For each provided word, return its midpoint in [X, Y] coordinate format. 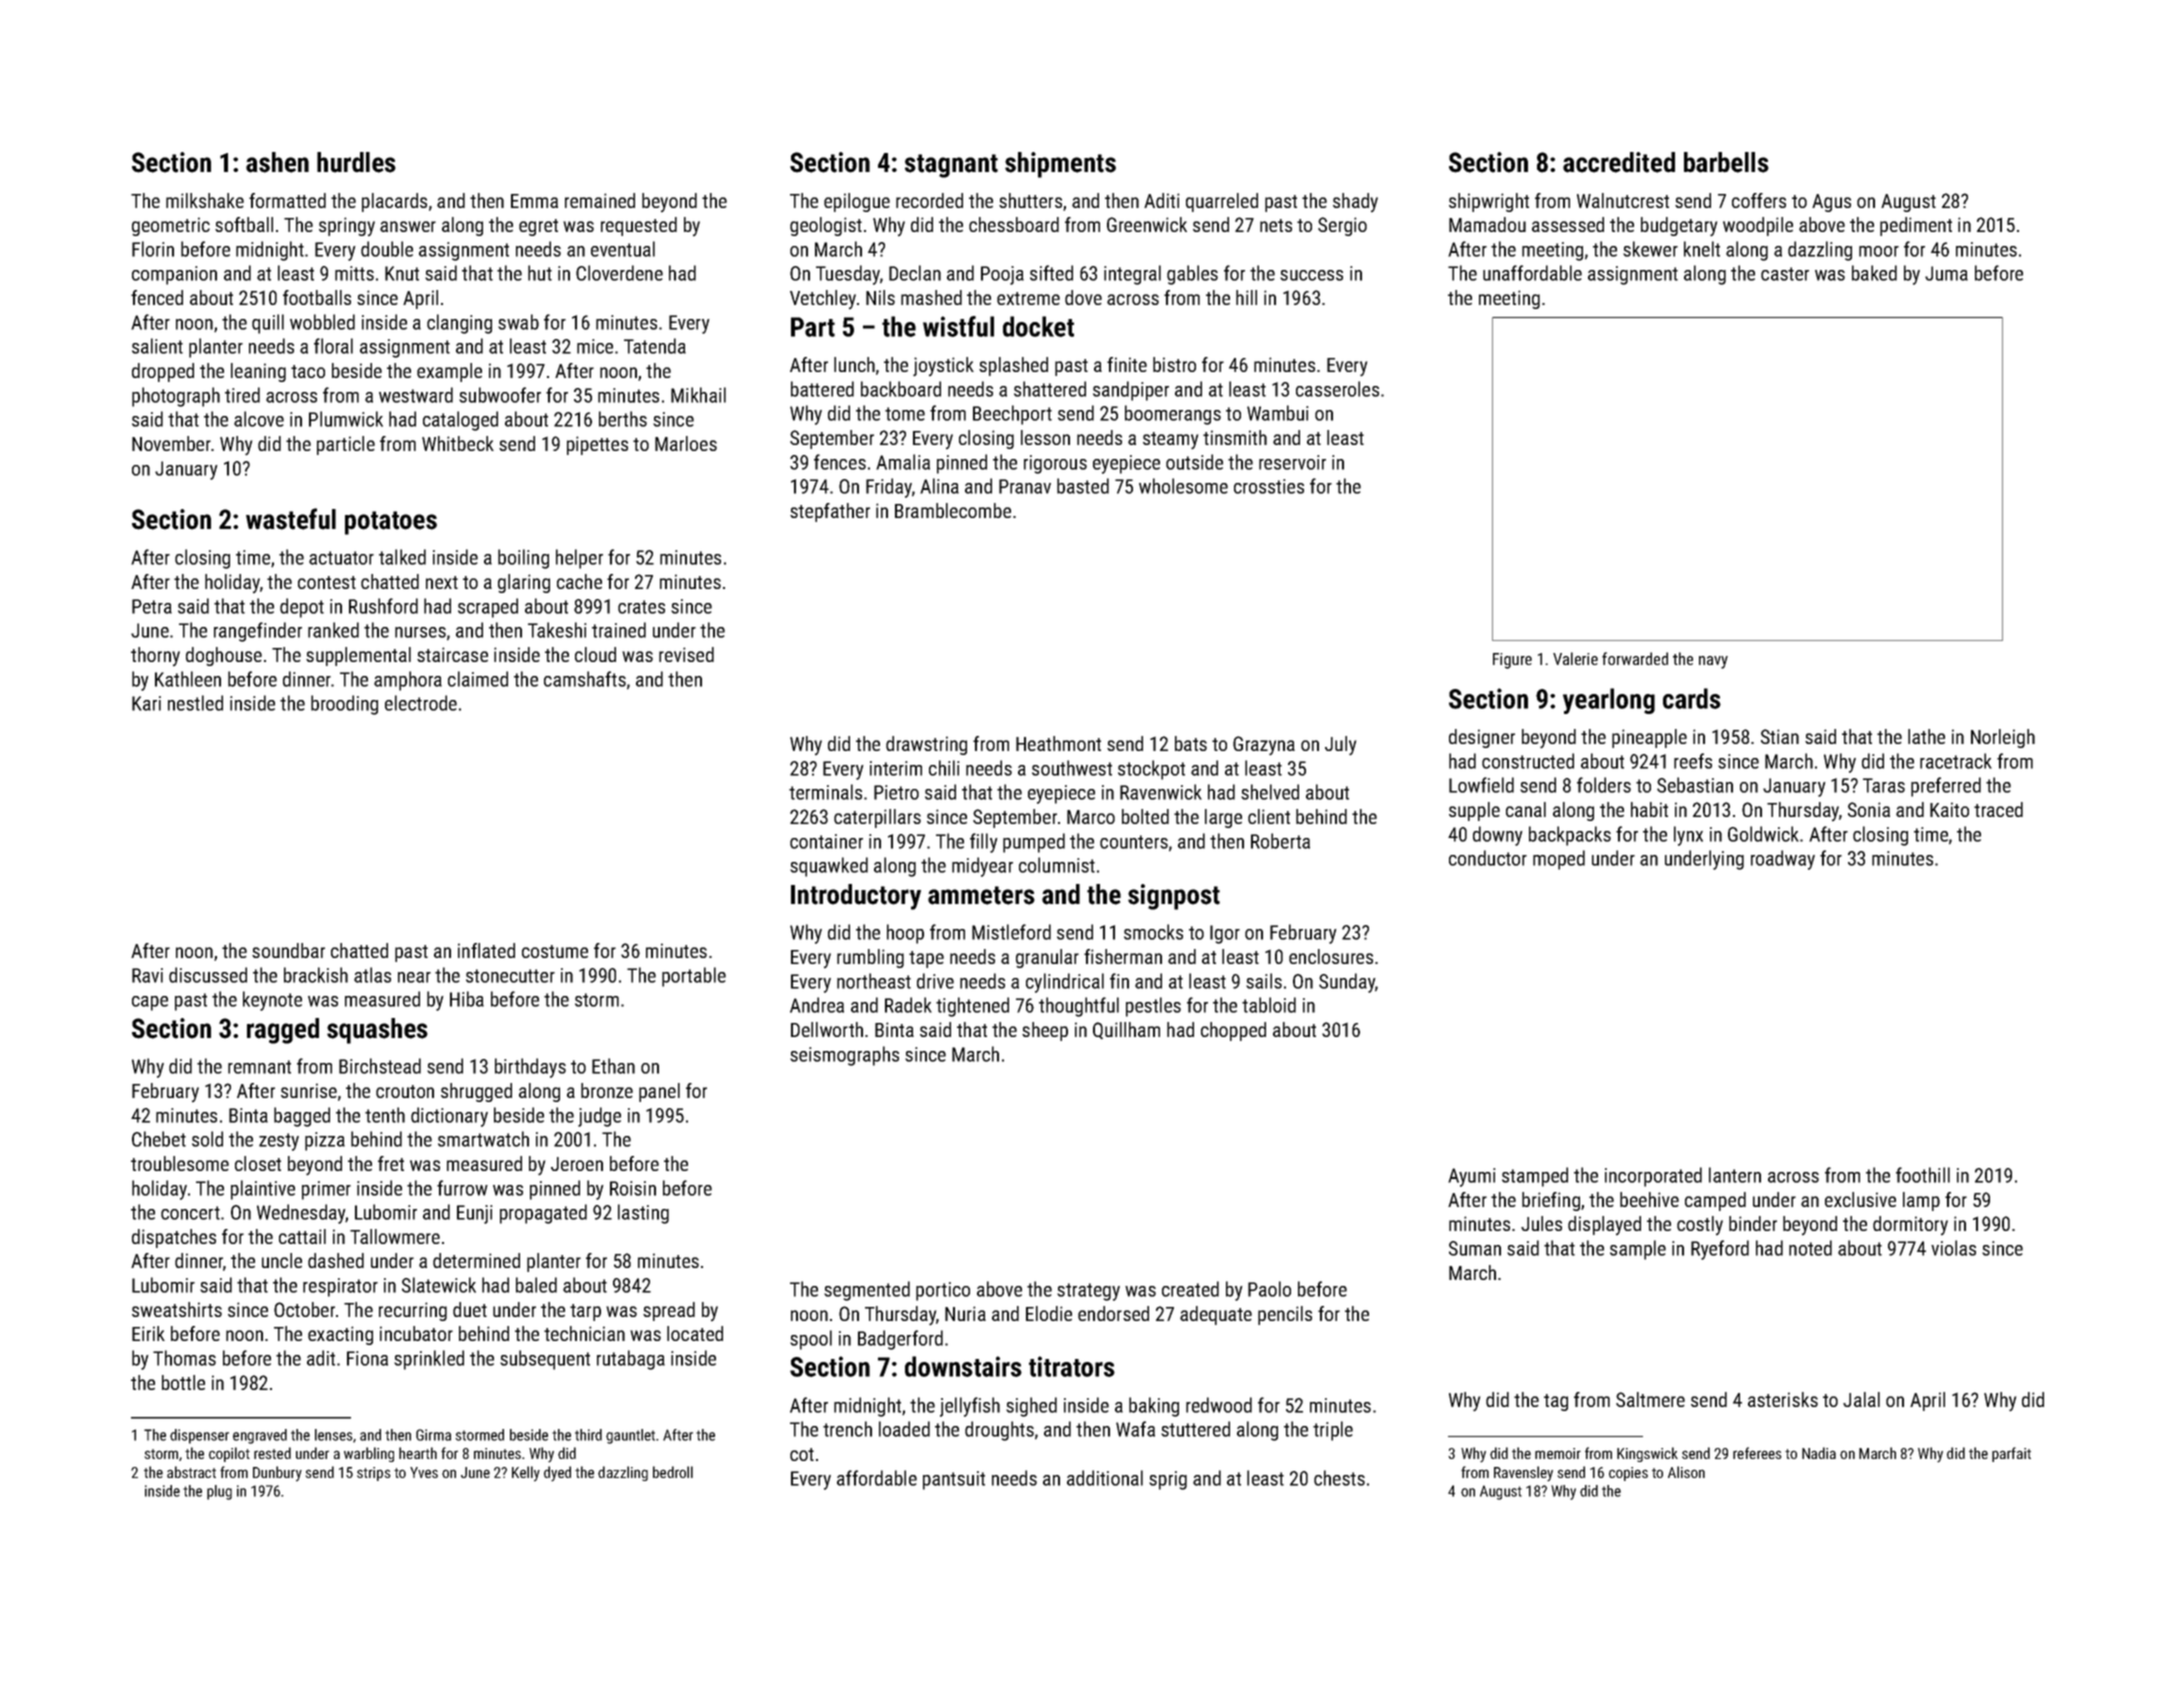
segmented [867, 1291]
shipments [1060, 165]
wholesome [1183, 486]
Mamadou [1487, 224]
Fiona [367, 1358]
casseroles [1337, 389]
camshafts [585, 679]
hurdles [356, 162]
